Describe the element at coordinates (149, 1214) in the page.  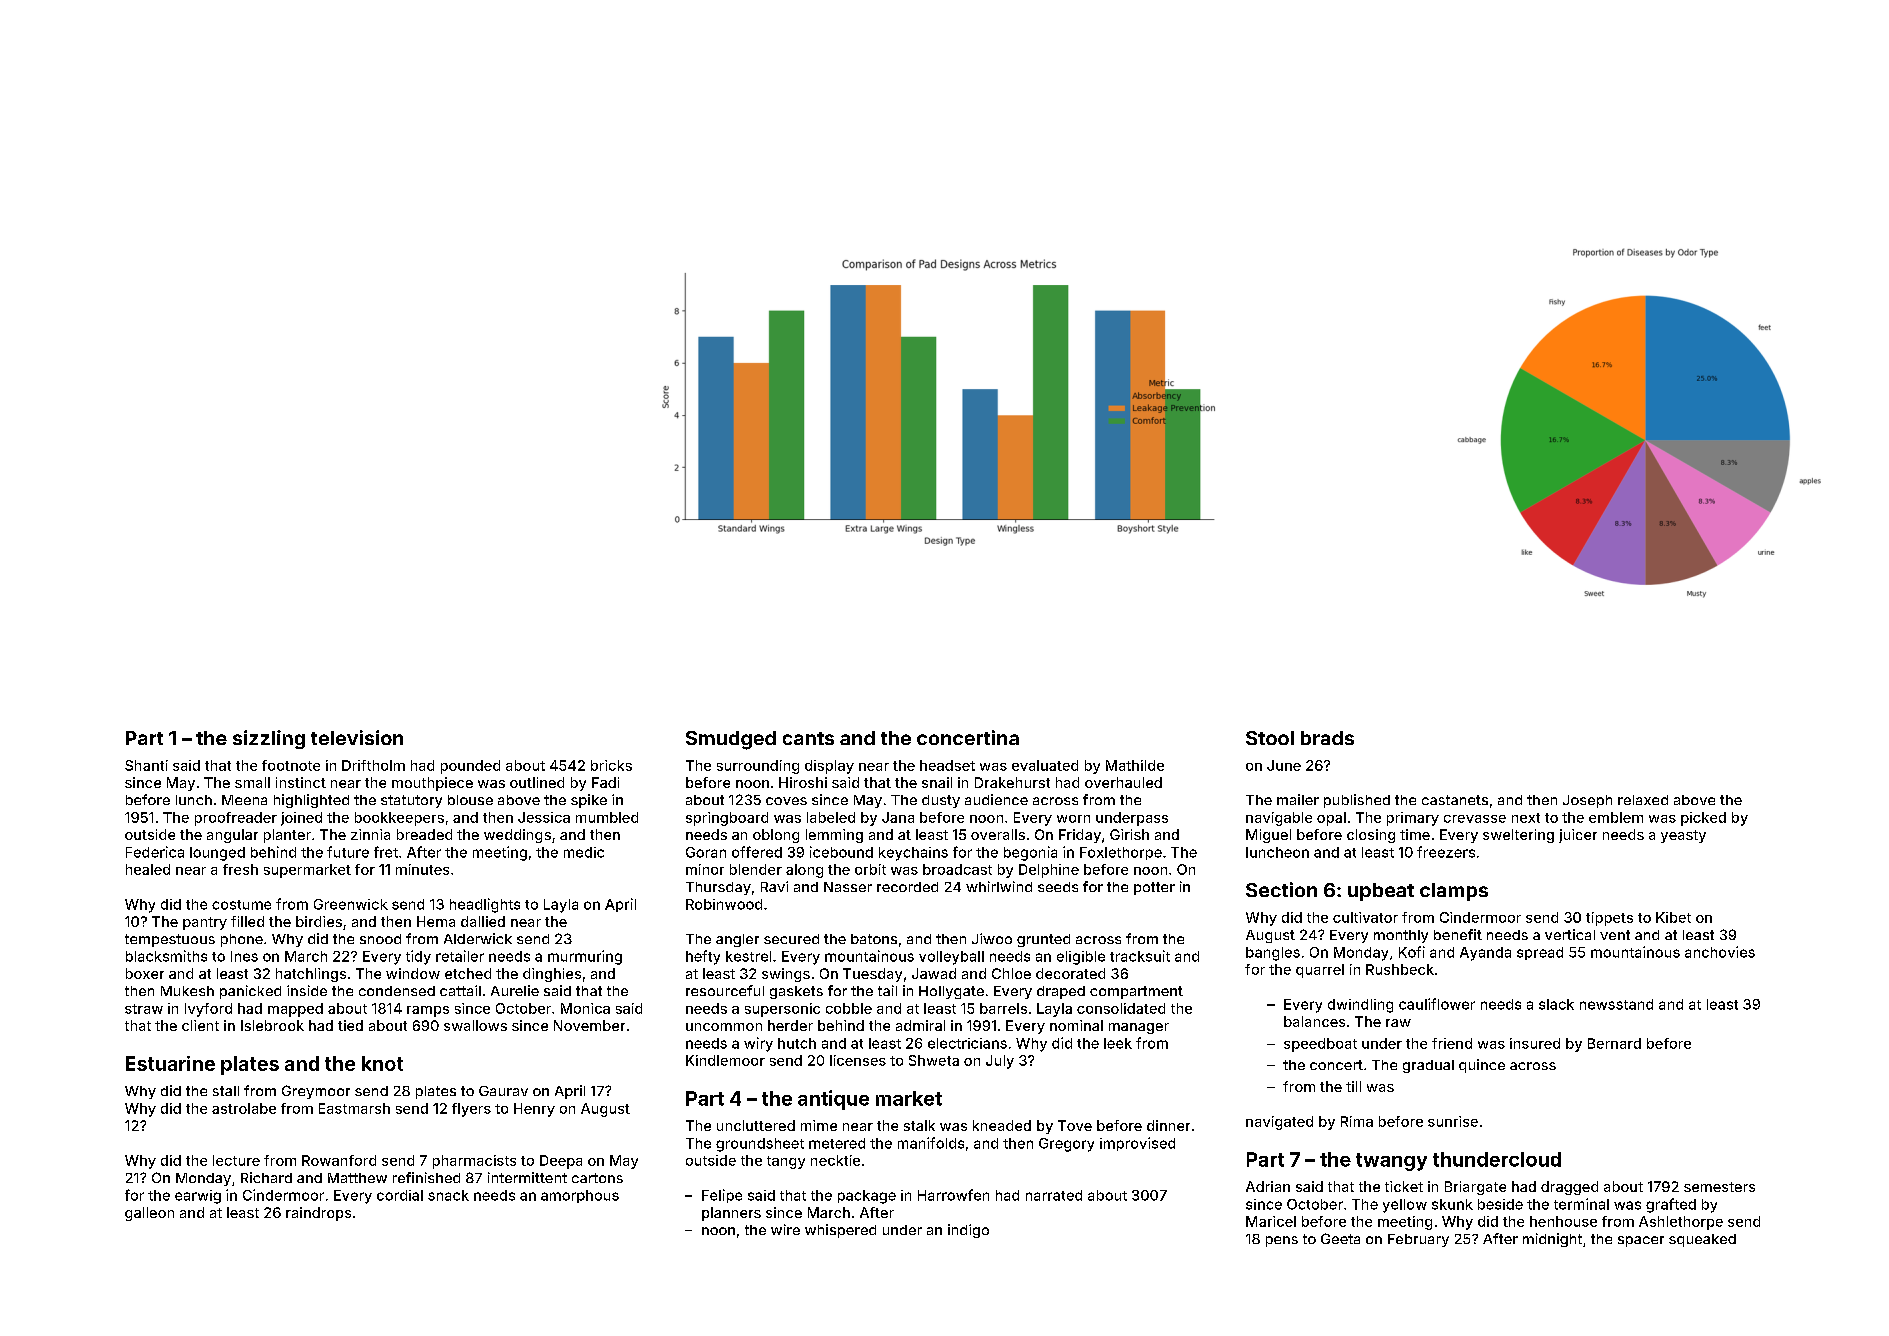
I see `galleon` at that location.
